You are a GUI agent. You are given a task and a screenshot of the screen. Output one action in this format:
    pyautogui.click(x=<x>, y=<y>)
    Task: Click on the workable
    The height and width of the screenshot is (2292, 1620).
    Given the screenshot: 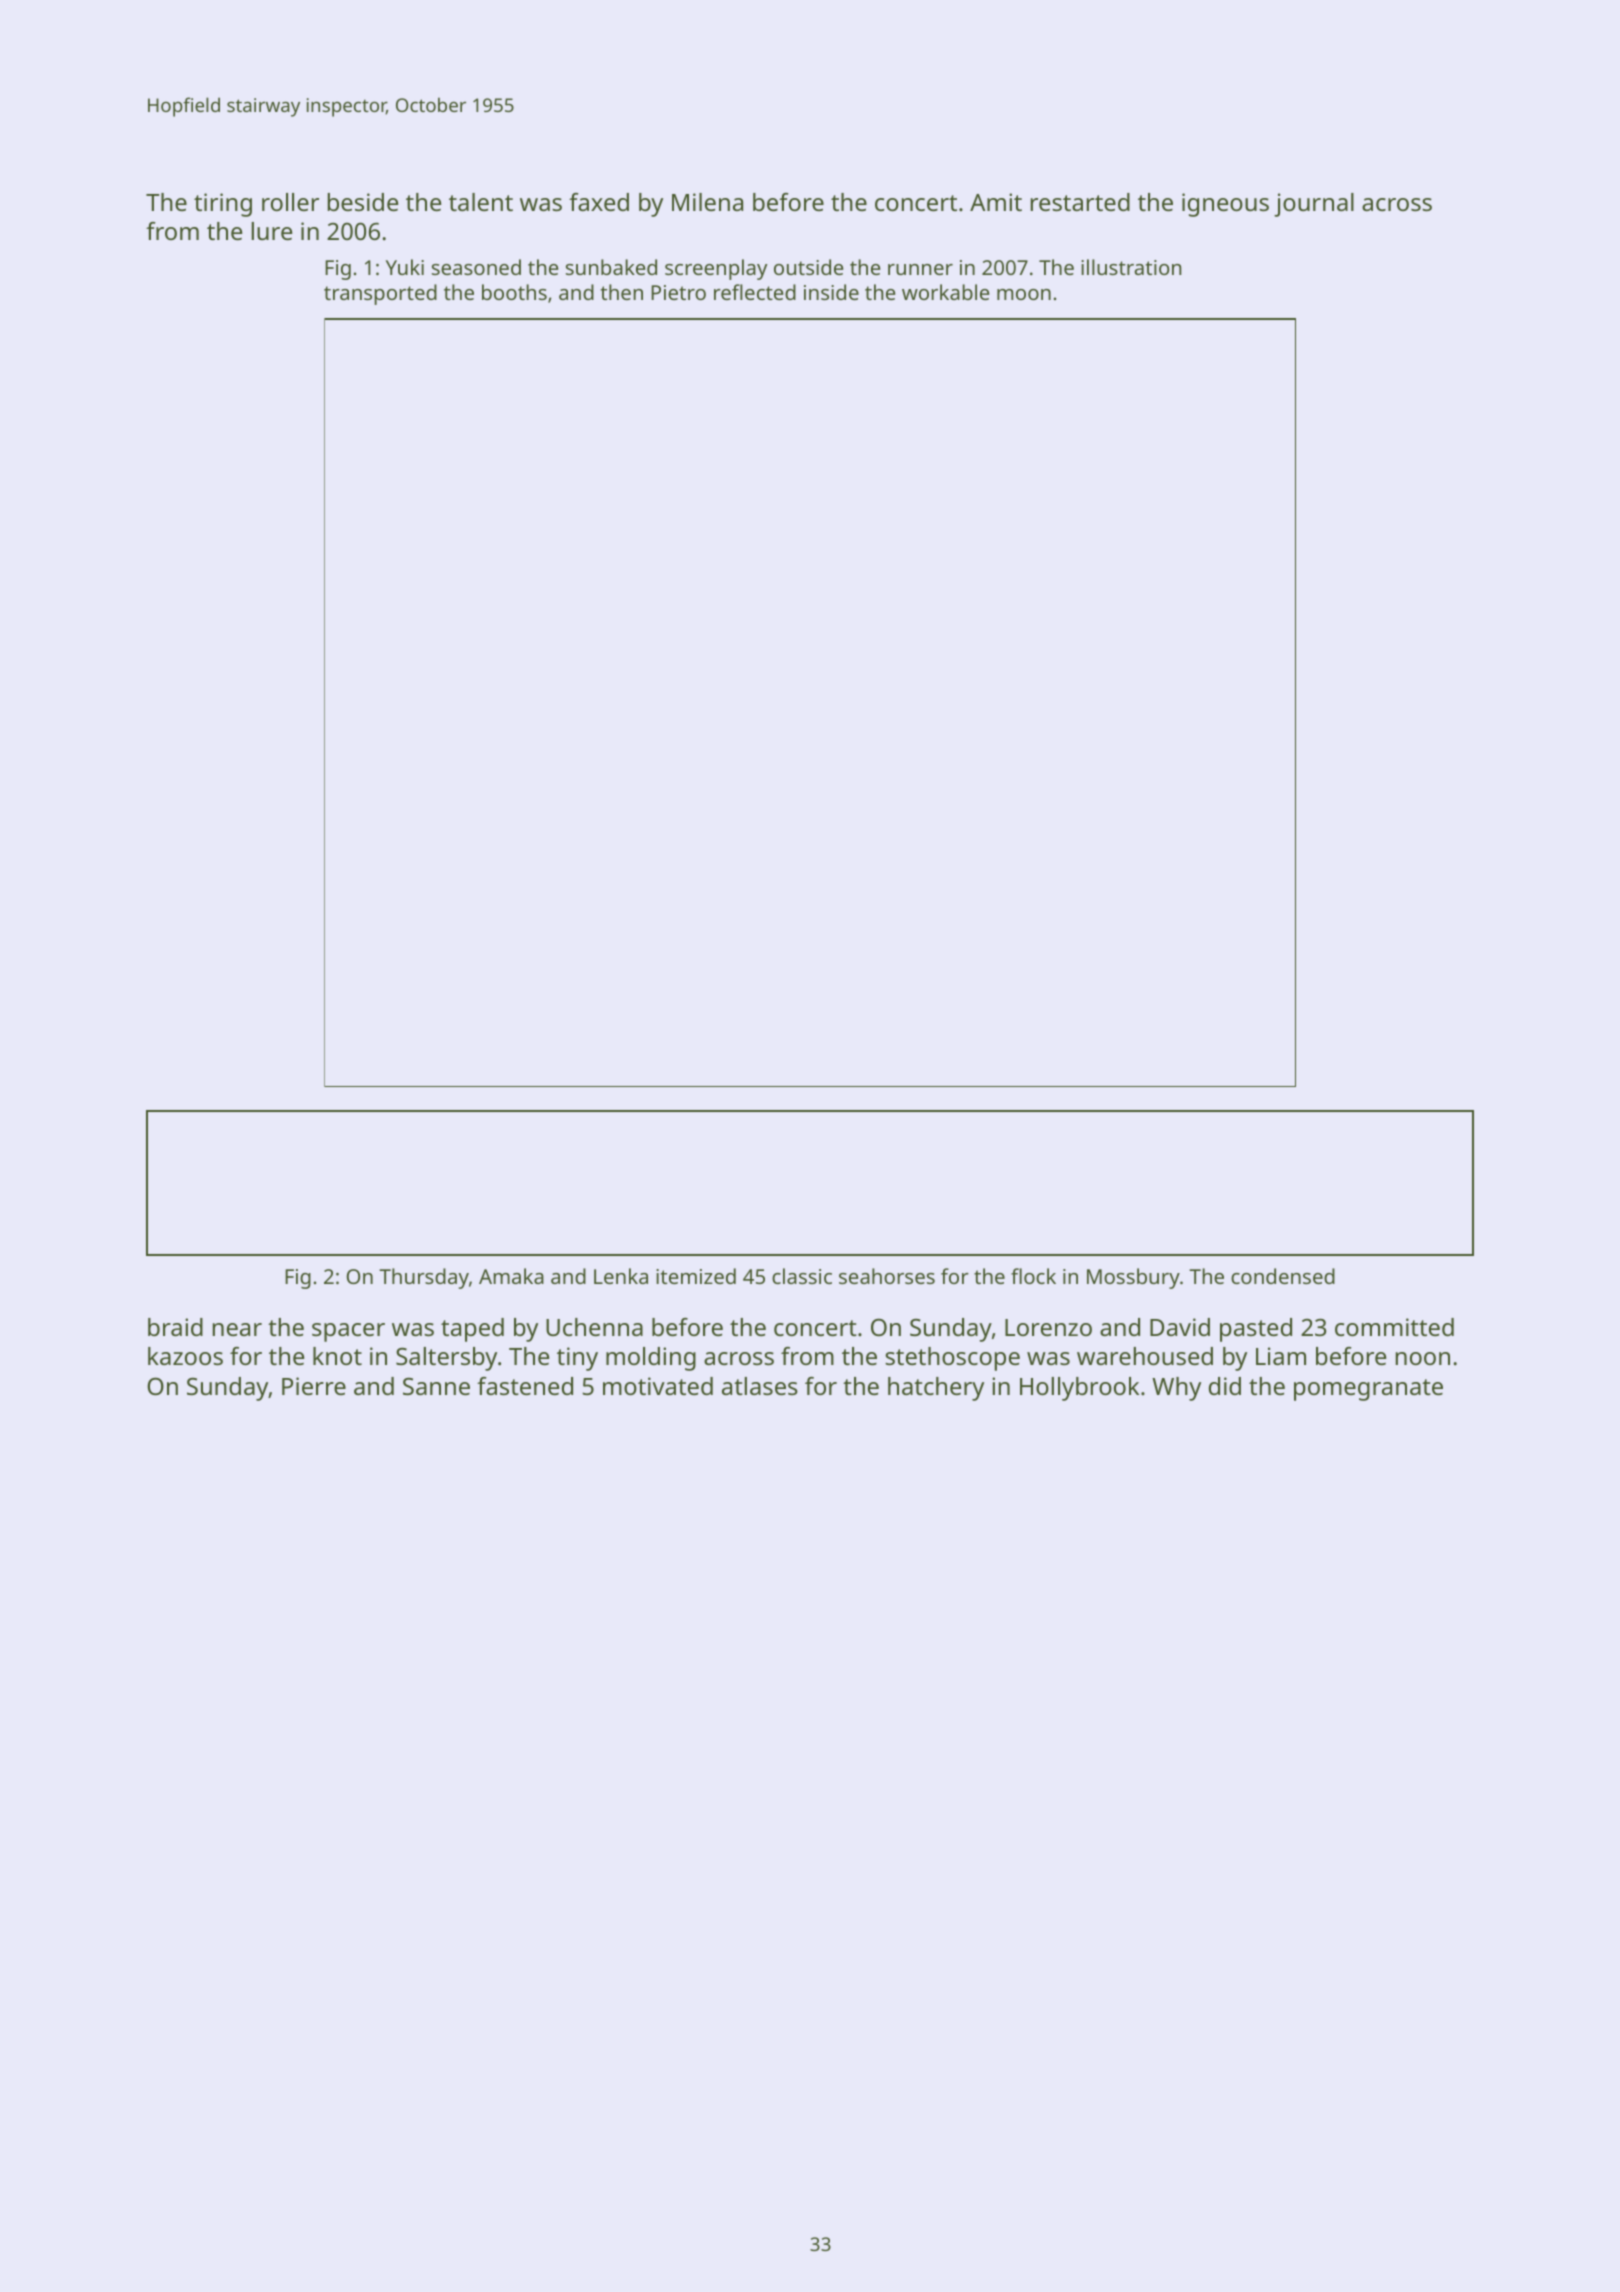 What is the action you would take?
    pyautogui.click(x=945, y=292)
